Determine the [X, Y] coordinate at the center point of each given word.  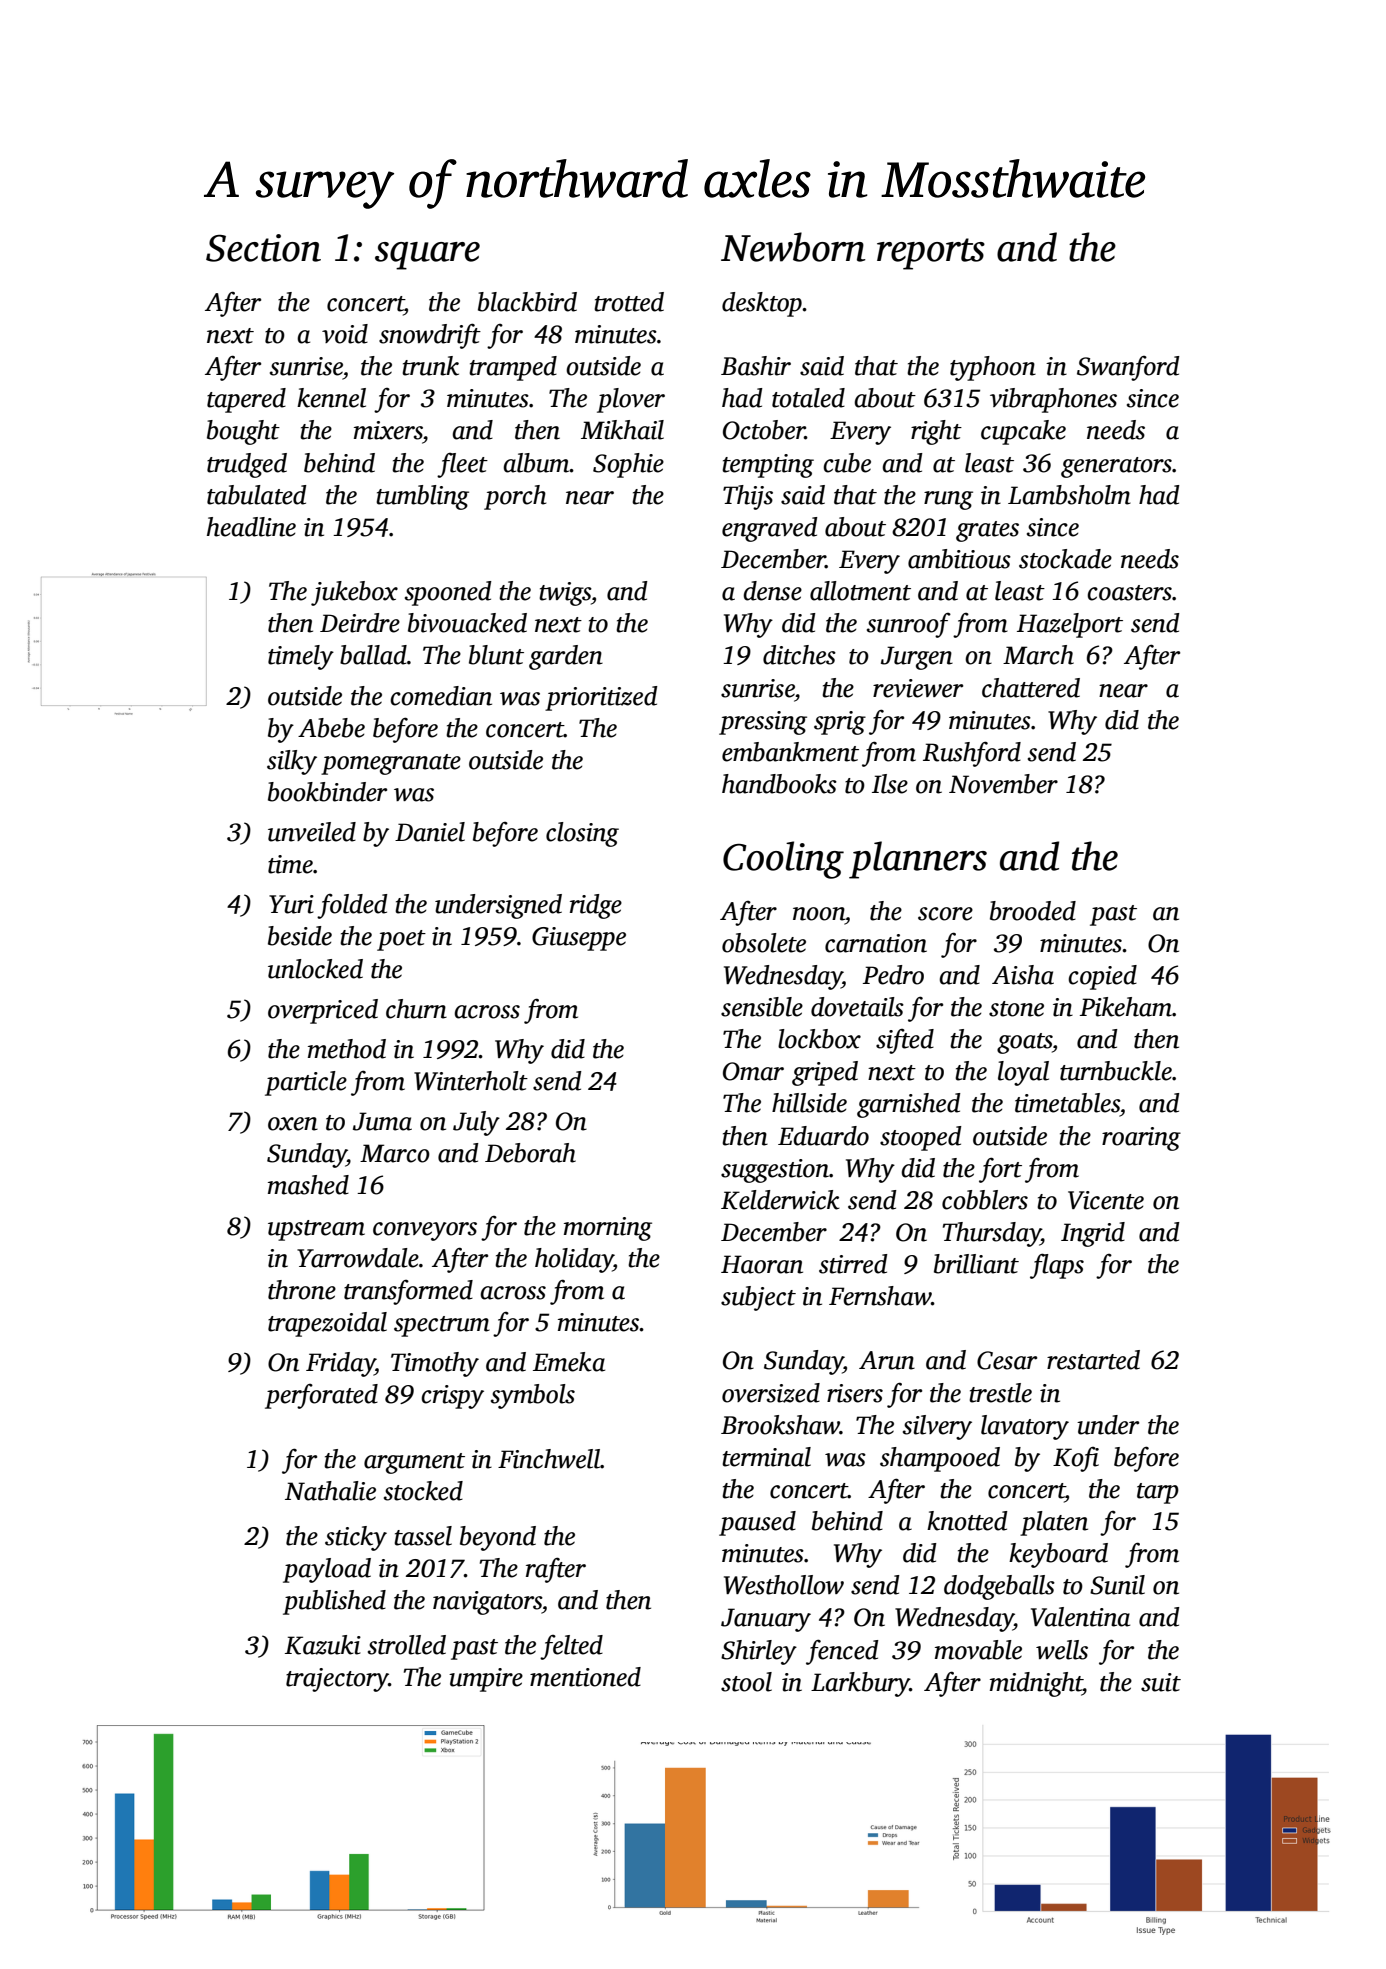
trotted [629, 302]
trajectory [337, 1680]
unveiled [312, 832]
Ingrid [1093, 1234]
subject [758, 1298]
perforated [321, 1396]
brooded [1033, 911]
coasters [1129, 593]
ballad [373, 655]
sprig [840, 723]
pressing [763, 723]
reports [931, 254]
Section [263, 248]
